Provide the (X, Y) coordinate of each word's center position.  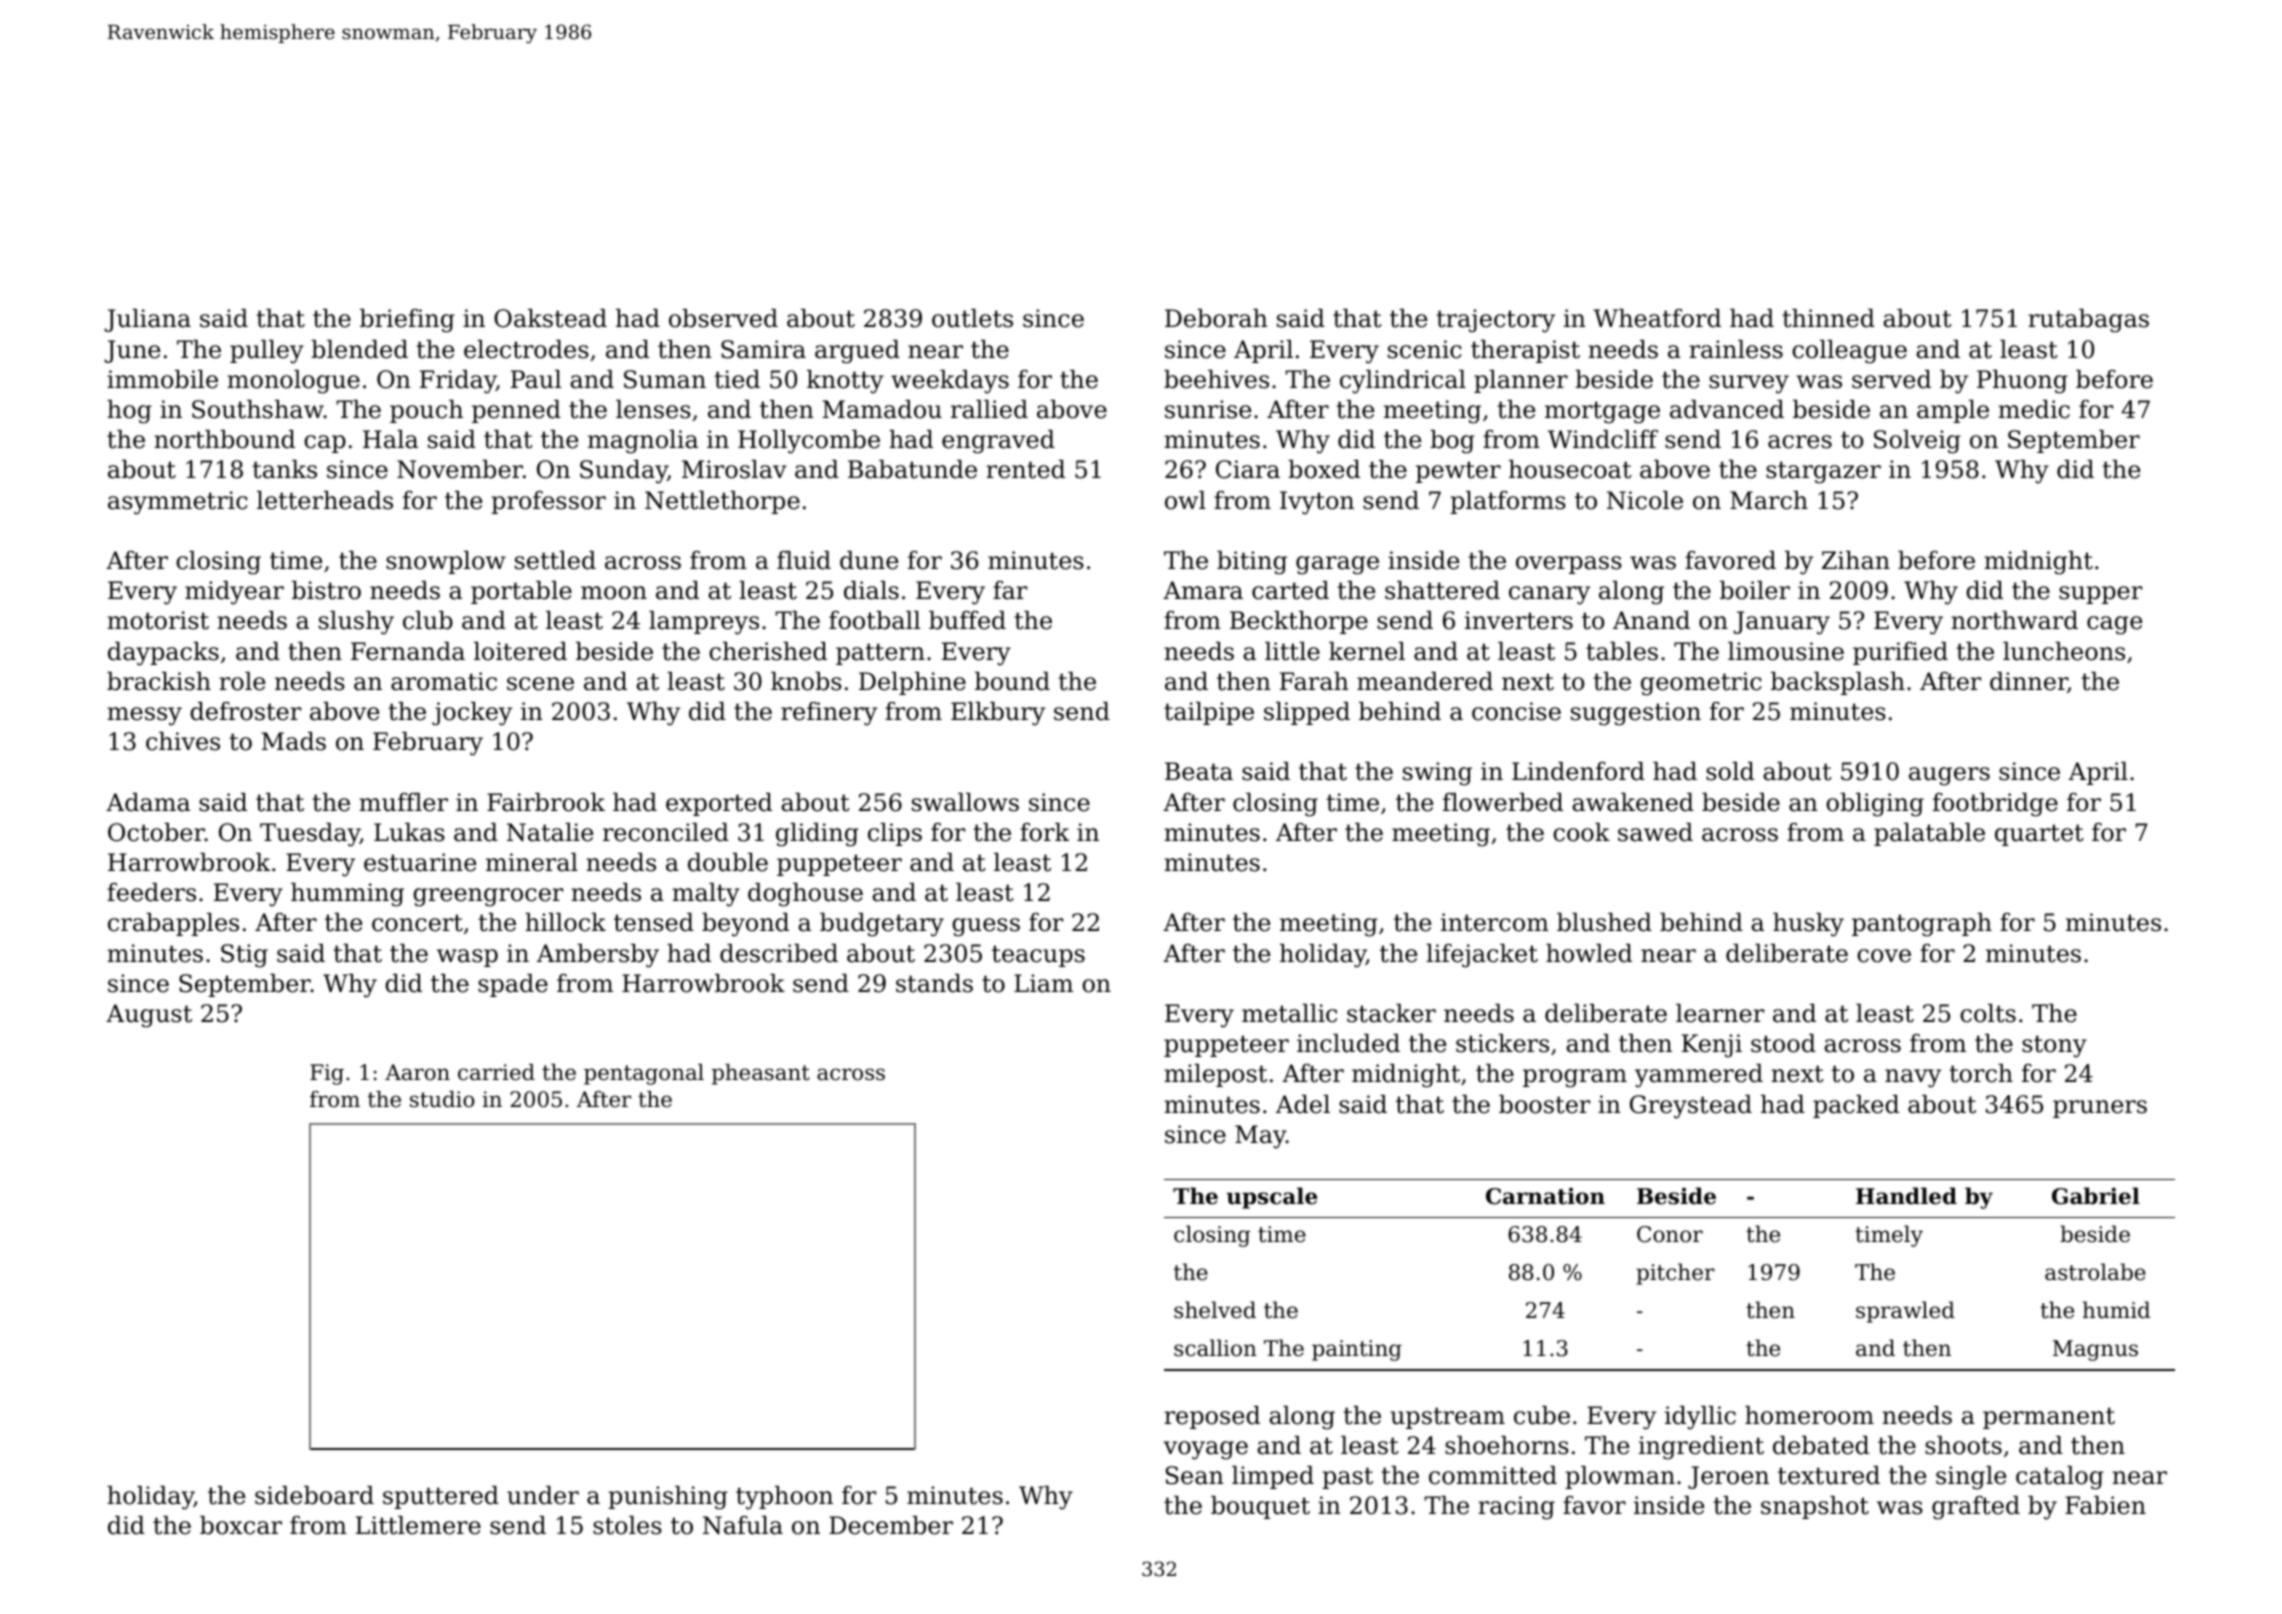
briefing (407, 321)
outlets (972, 318)
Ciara (1248, 469)
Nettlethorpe (722, 502)
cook (1581, 832)
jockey (472, 714)
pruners (2100, 1109)
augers (1949, 776)
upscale (1271, 1198)
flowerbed (1503, 802)
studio (442, 1099)
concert (417, 923)
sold (1730, 771)
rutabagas (2088, 321)
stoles (627, 1525)
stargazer (1823, 472)
